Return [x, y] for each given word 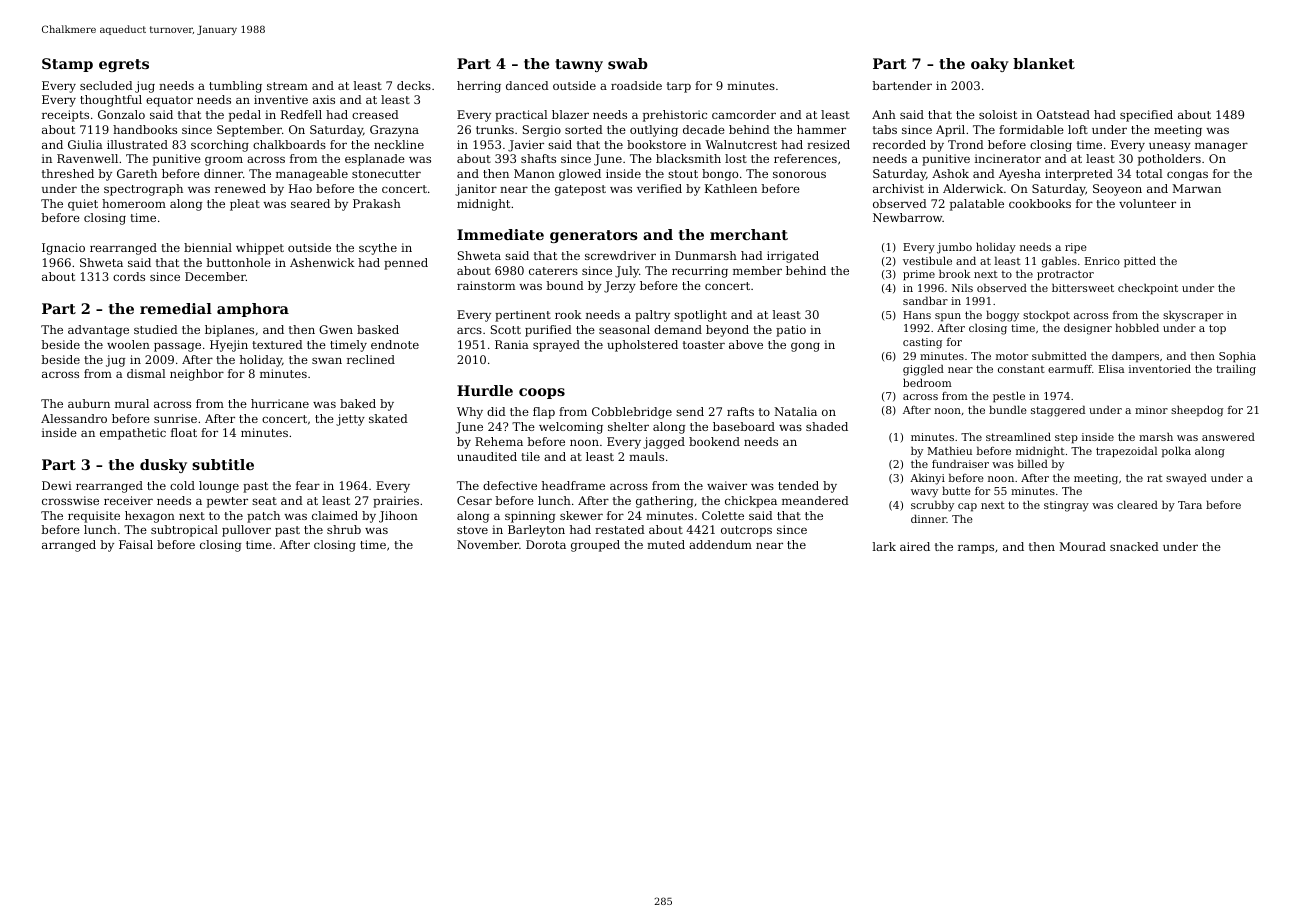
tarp [679, 87]
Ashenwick [322, 262]
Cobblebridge [632, 413]
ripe [1076, 248]
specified [1146, 116]
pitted [1140, 262]
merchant [749, 234]
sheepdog [1197, 411]
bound [565, 285]
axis [324, 99]
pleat [245, 205]
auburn [89, 403]
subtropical [184, 531]
